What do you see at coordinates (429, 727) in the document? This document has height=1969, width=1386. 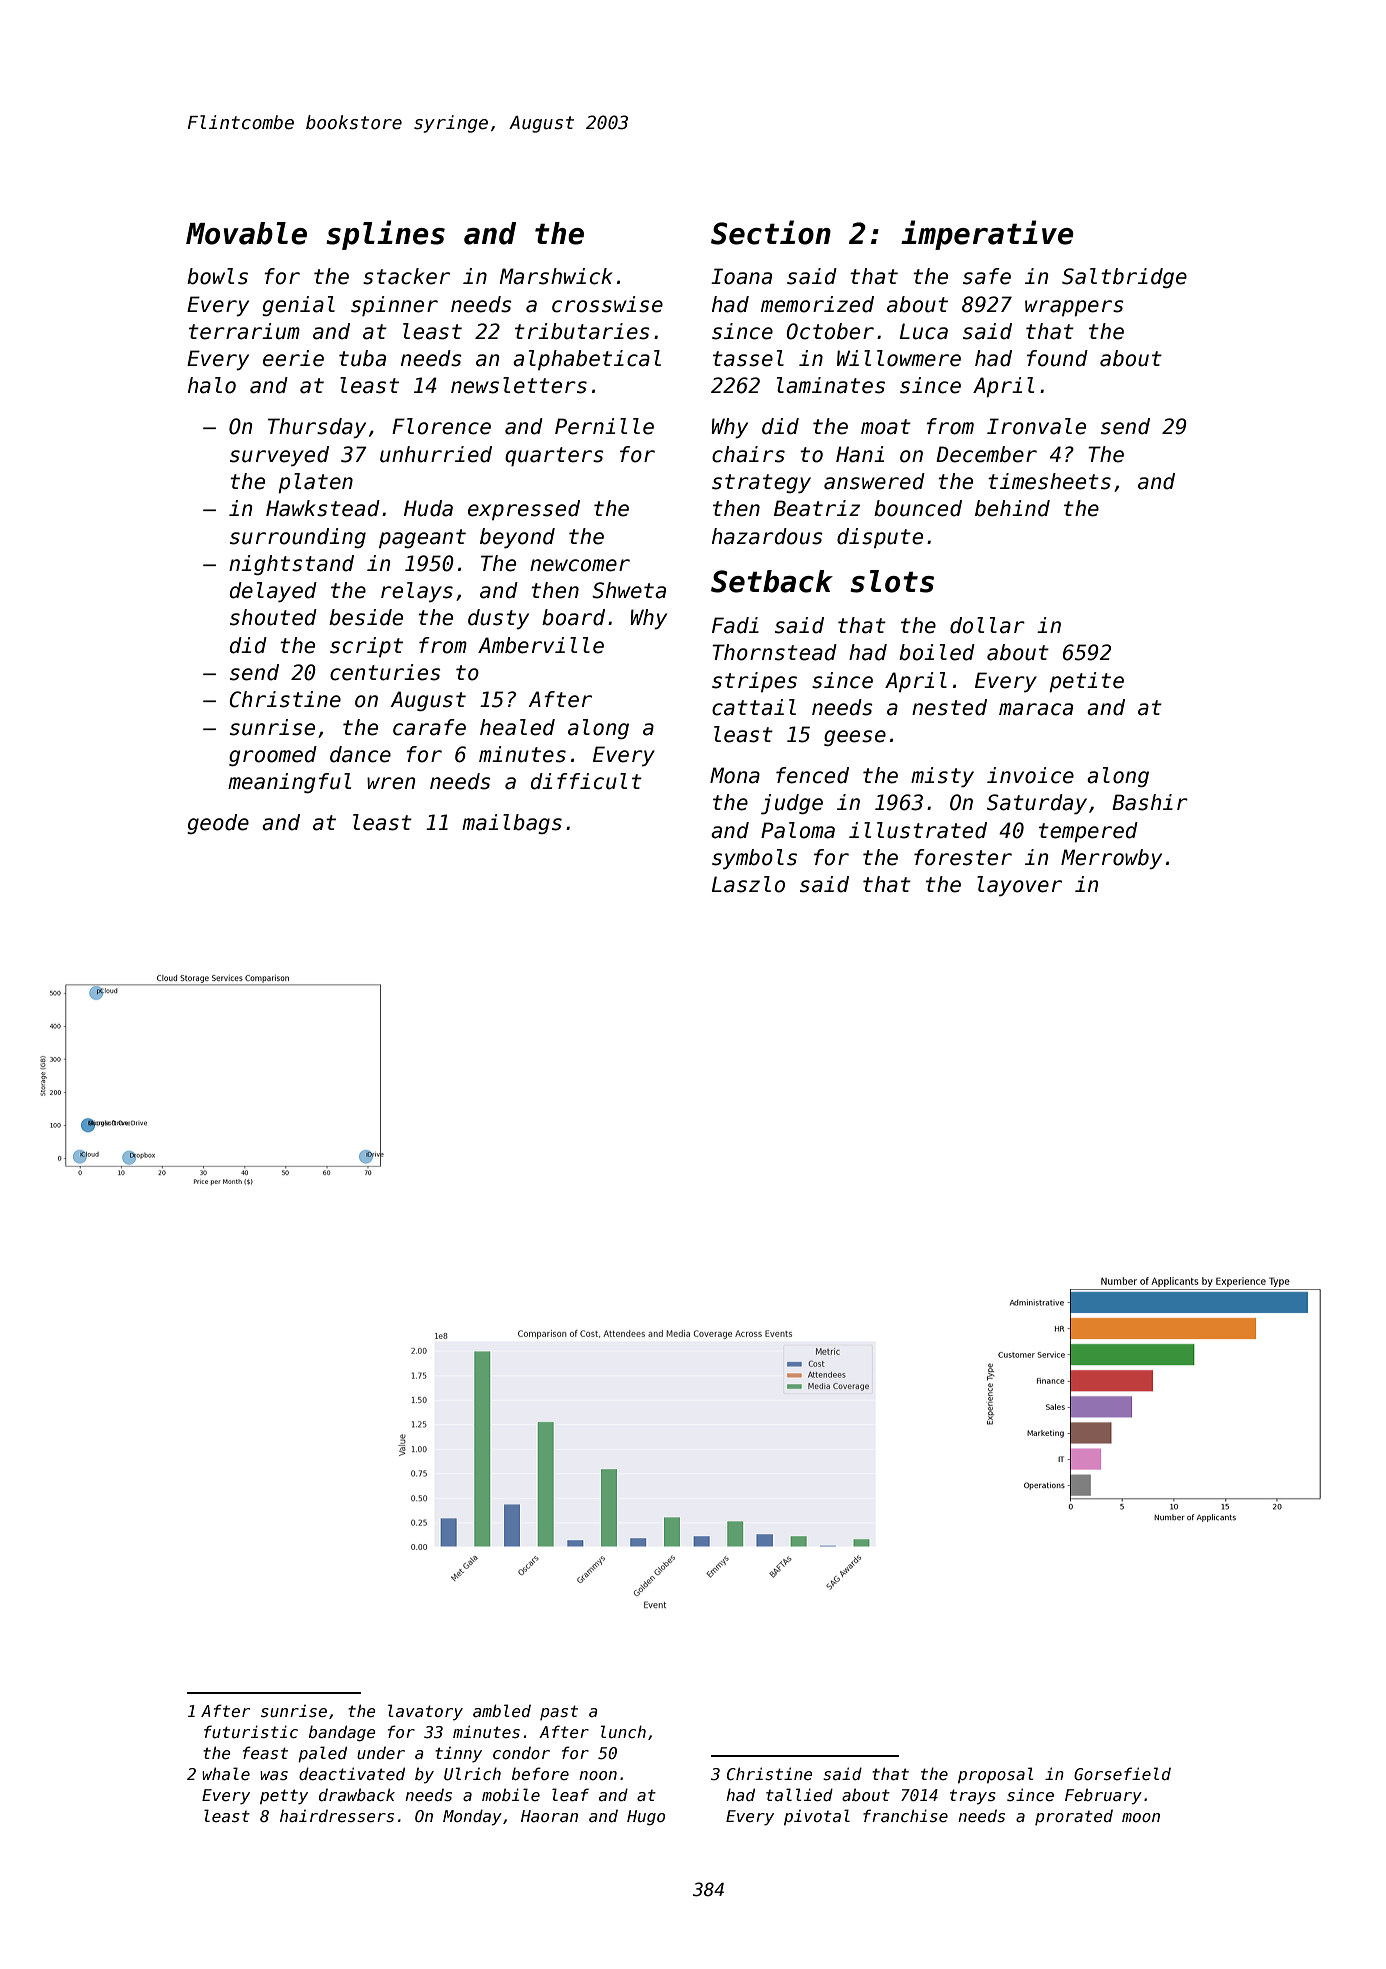 I see `carafe` at bounding box center [429, 727].
